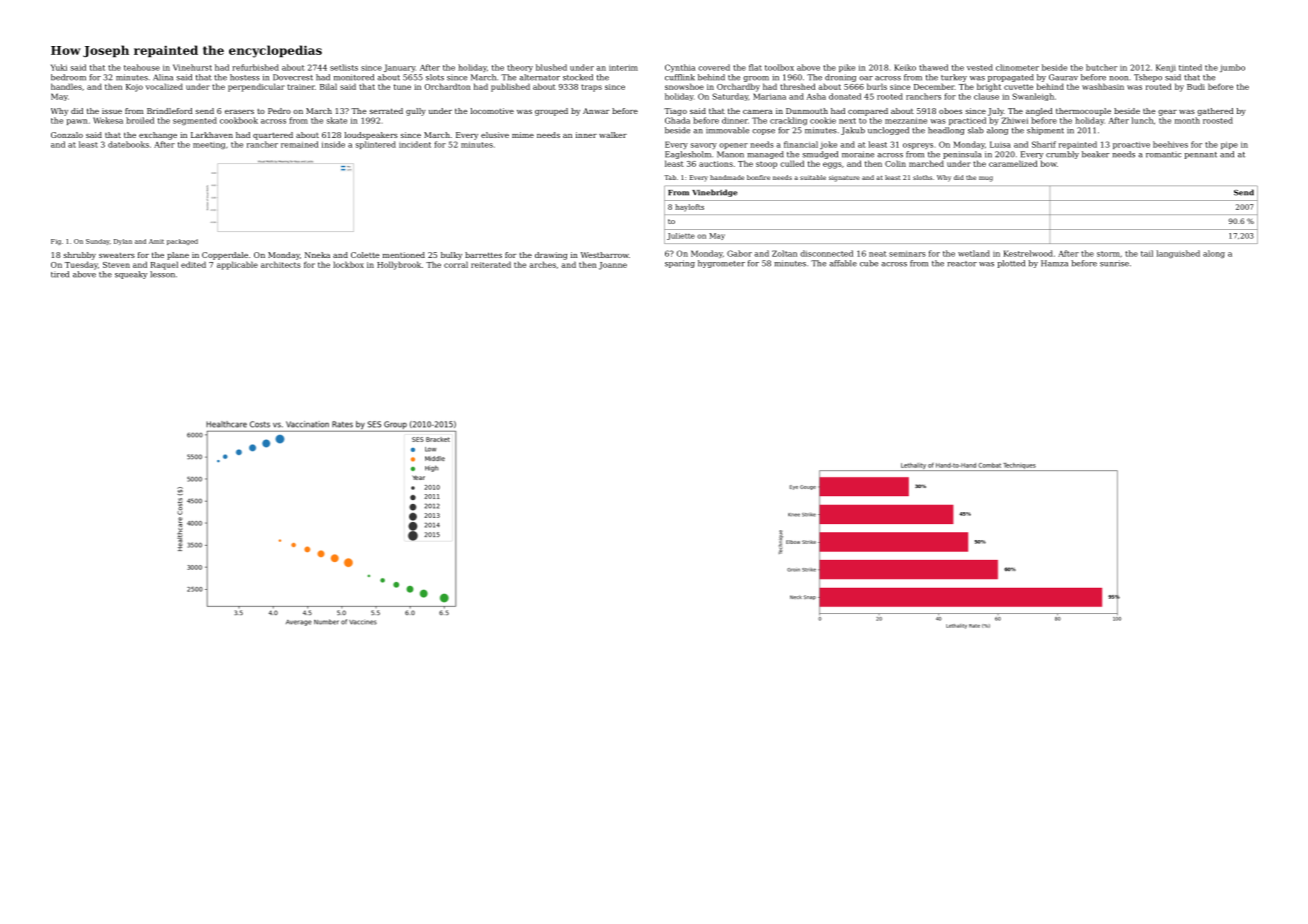 The width and height of the screenshot is (1308, 924). I want to click on mug, so click(986, 179).
